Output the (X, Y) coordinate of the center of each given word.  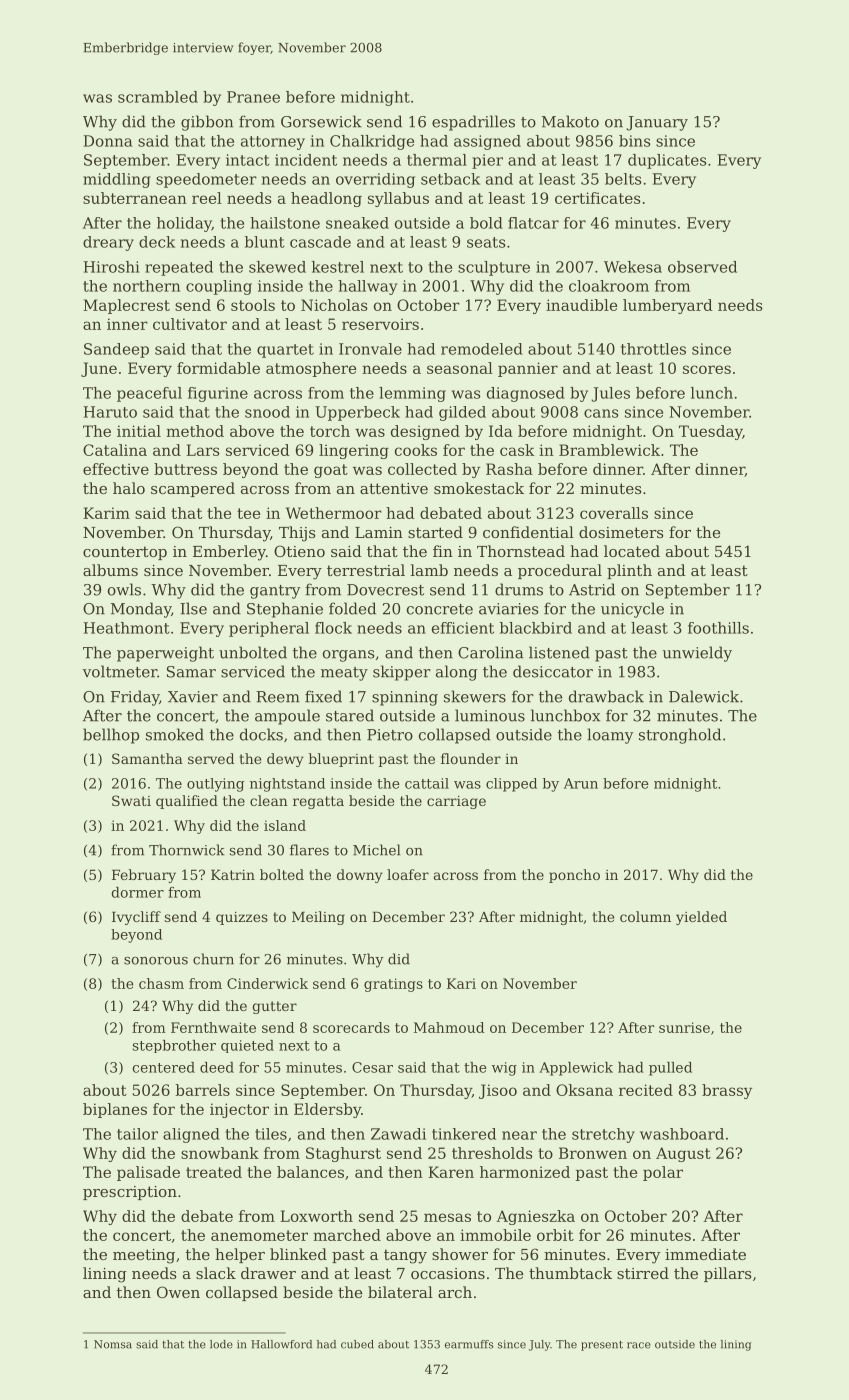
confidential (528, 532)
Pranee (253, 97)
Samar (191, 672)
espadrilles (473, 123)
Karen (451, 1172)
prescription (130, 1193)
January (657, 123)
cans (601, 413)
